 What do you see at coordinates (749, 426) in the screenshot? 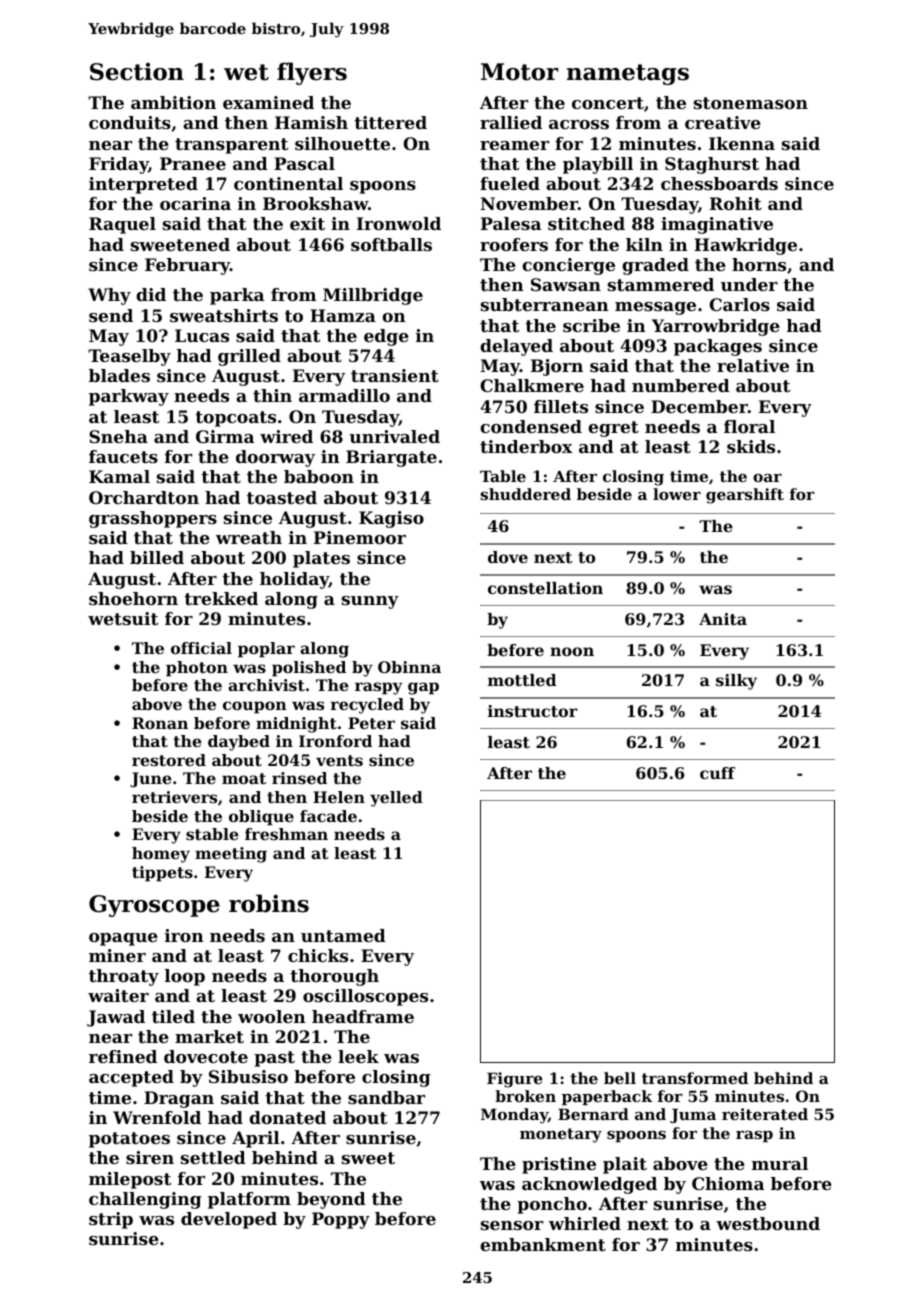
I see `floral` at bounding box center [749, 426].
